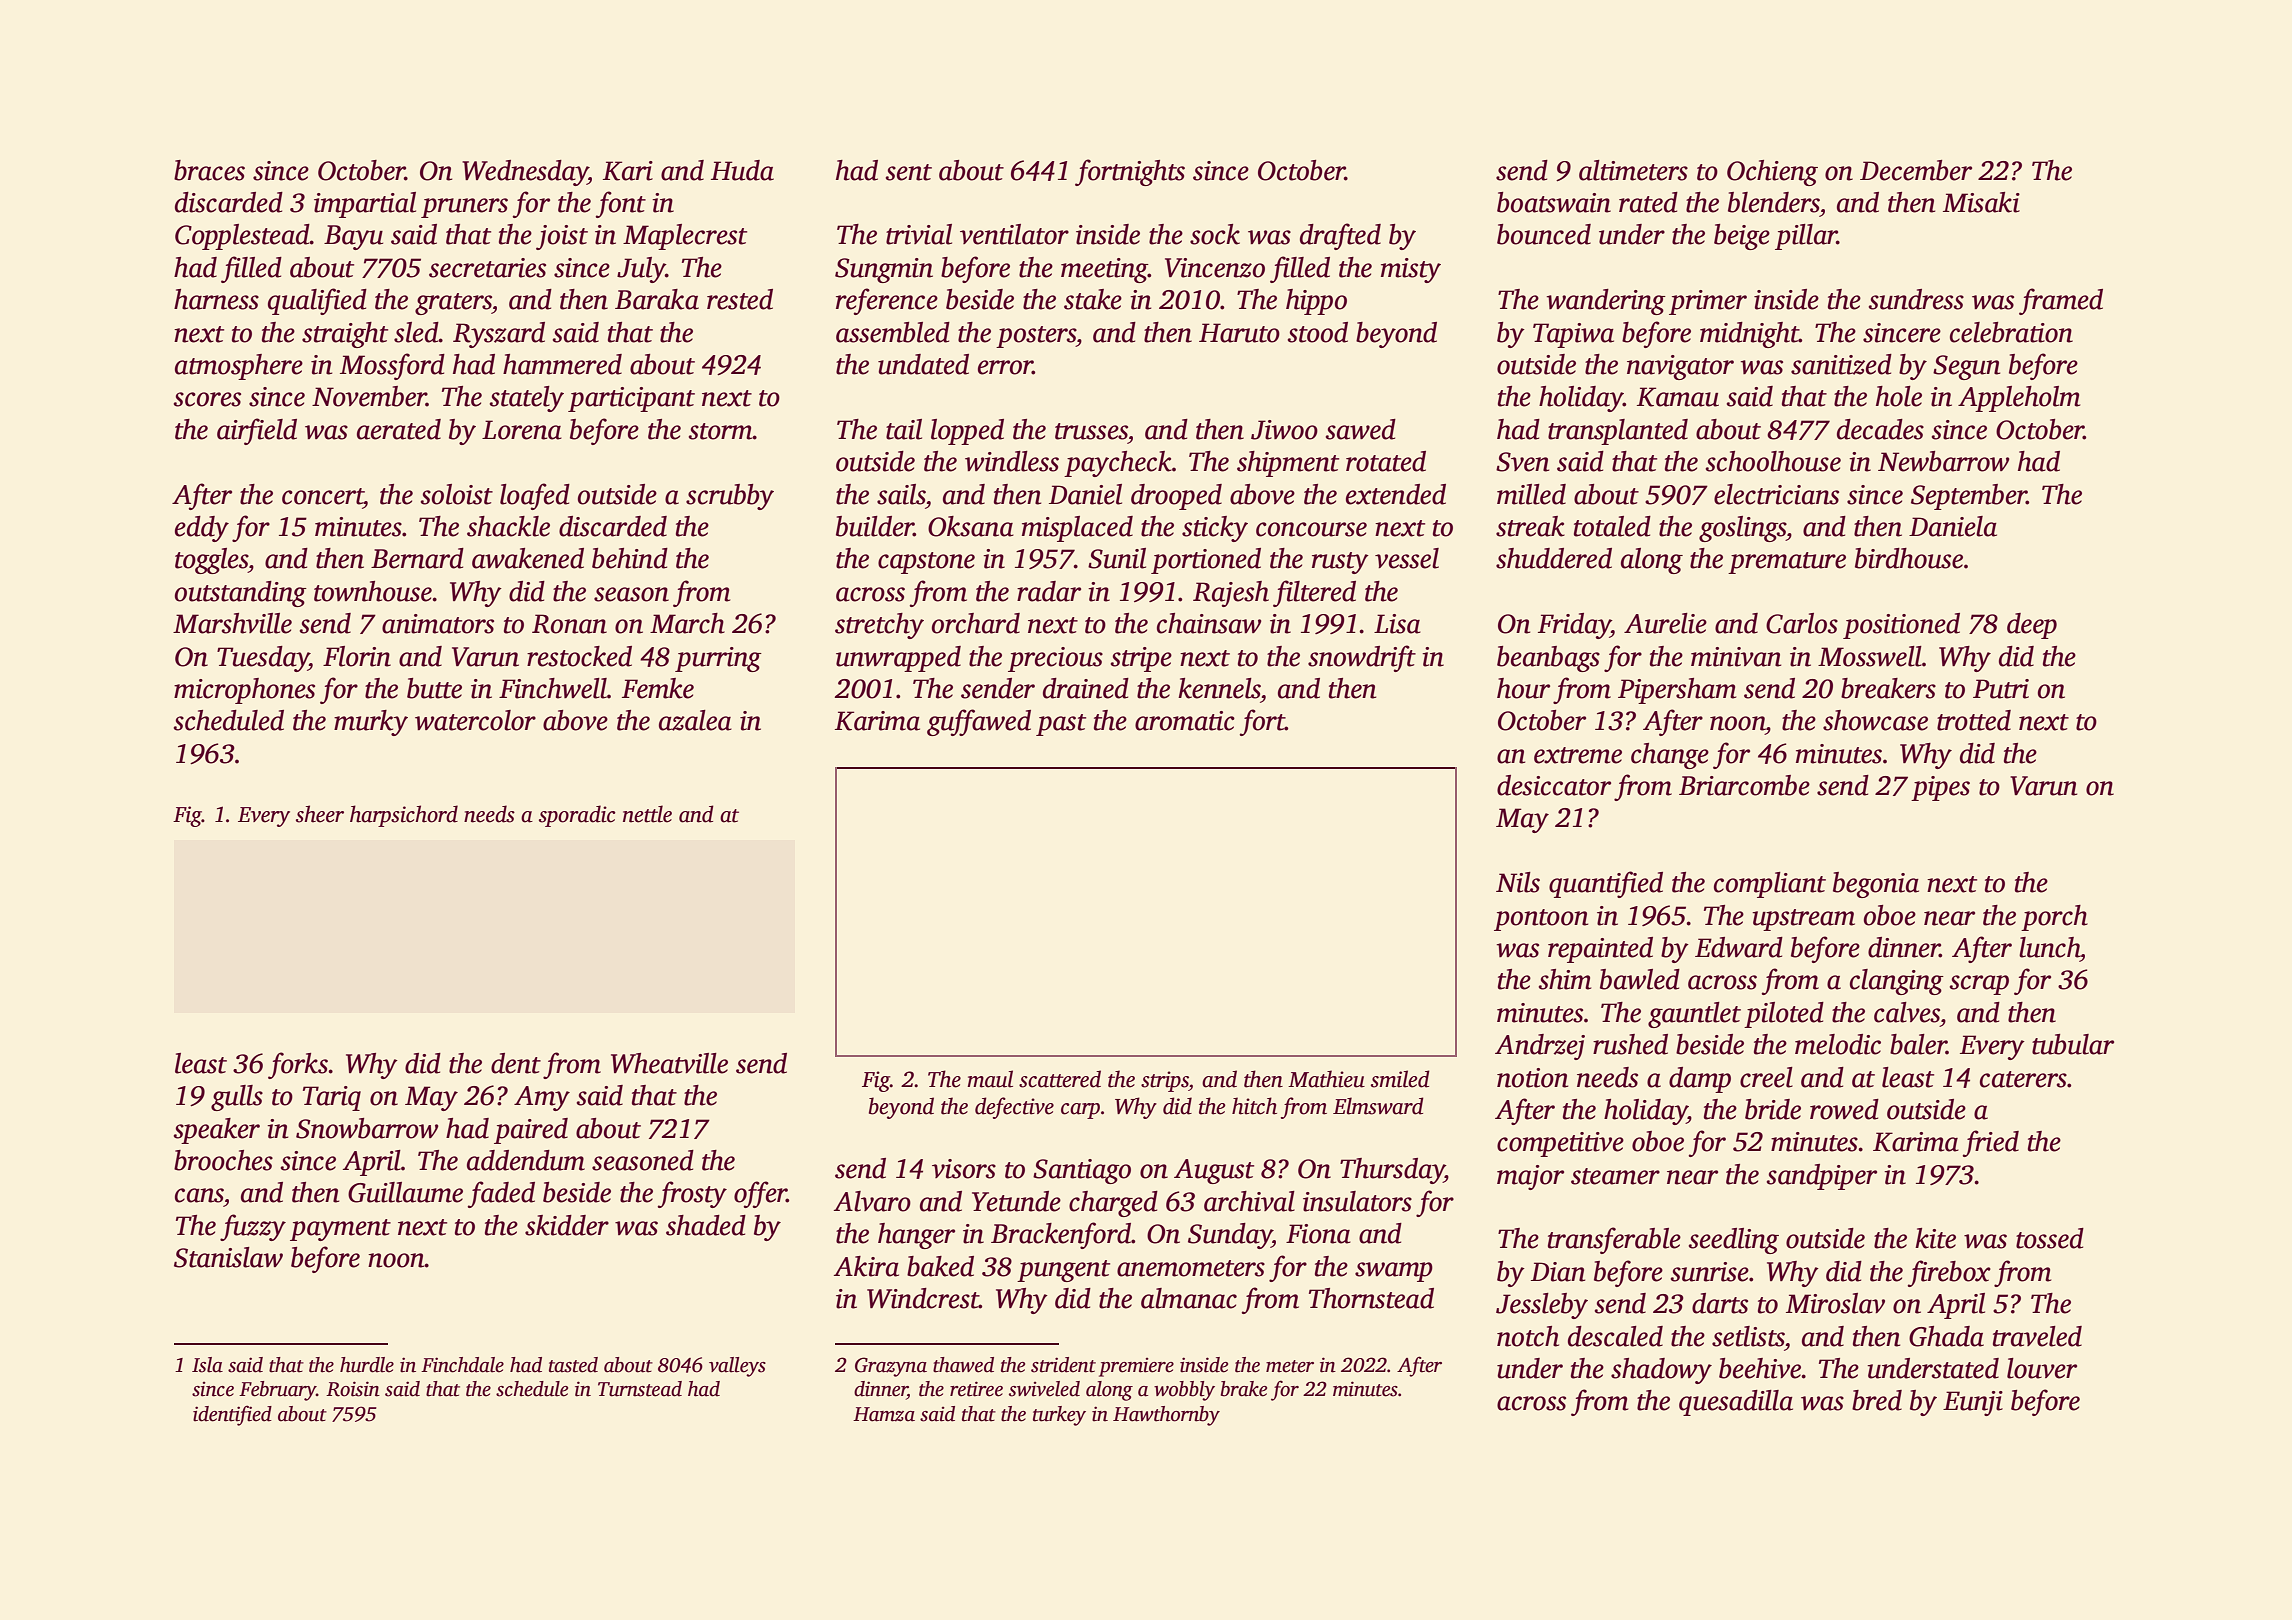  Describe the element at coordinates (1005, 367) in the screenshot. I see `error` at that location.
